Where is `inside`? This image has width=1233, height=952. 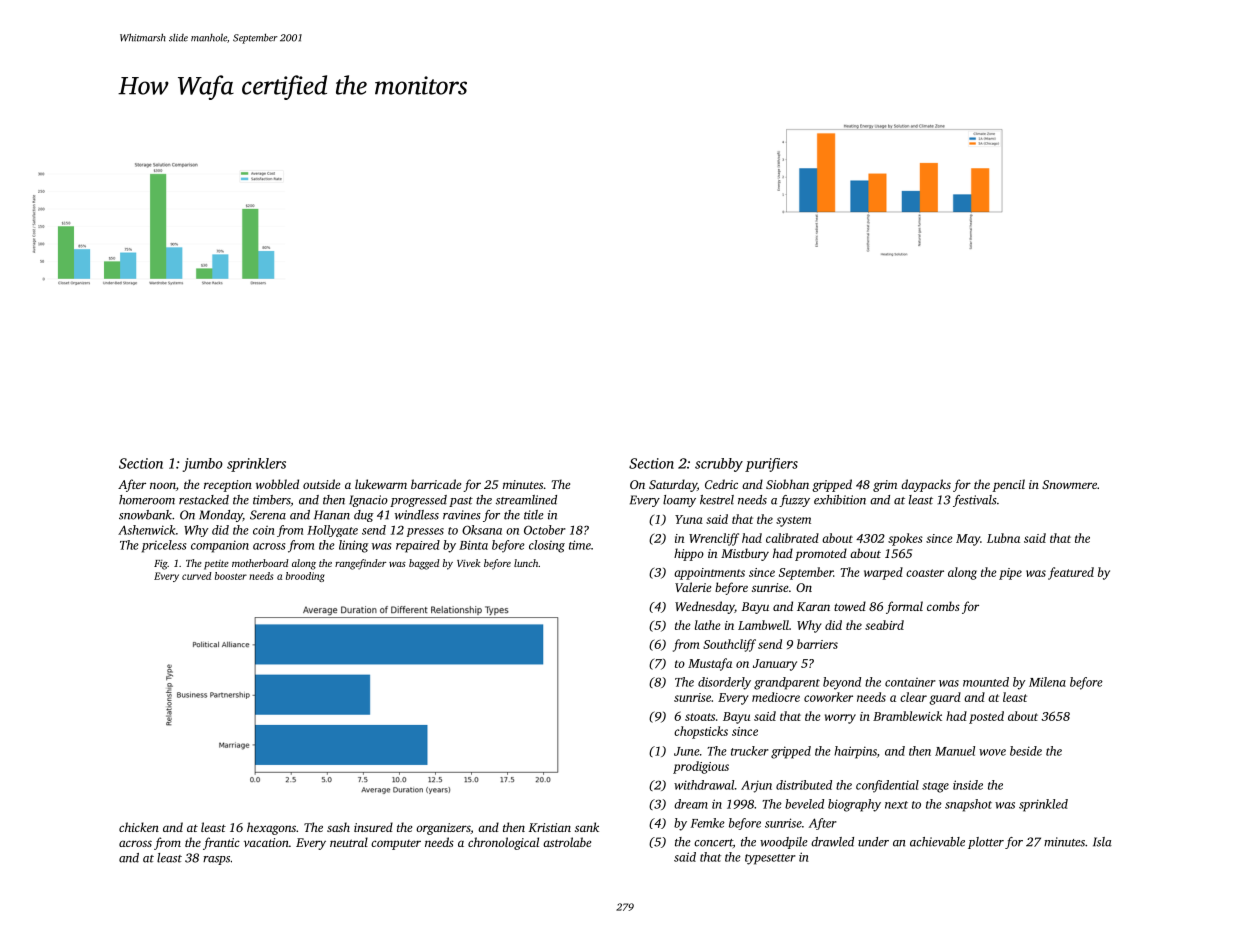 inside is located at coordinates (968, 785).
